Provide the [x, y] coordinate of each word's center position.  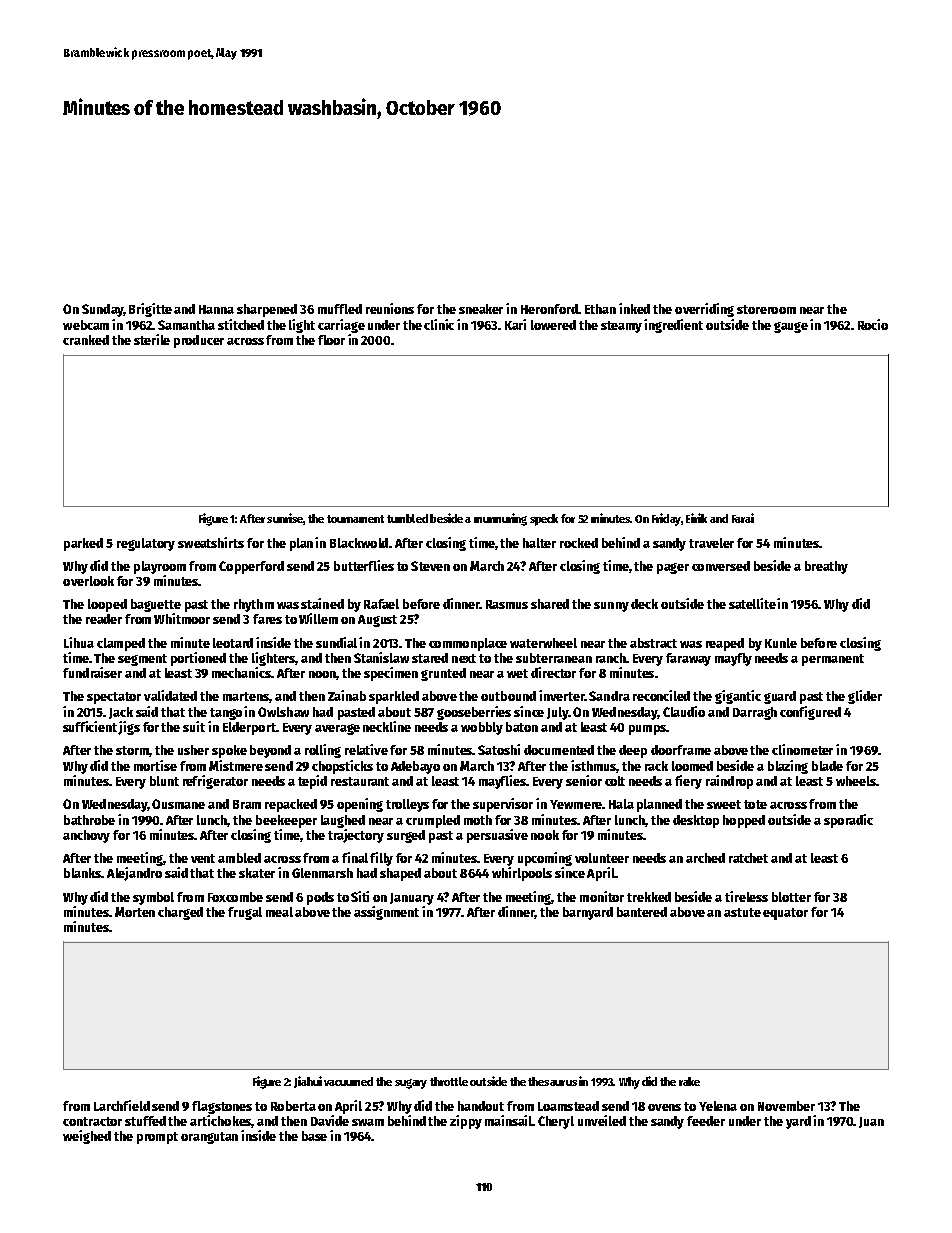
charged [180, 913]
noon [323, 675]
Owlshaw [283, 712]
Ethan [600, 309]
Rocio [873, 324]
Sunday [103, 310]
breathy [826, 567]
